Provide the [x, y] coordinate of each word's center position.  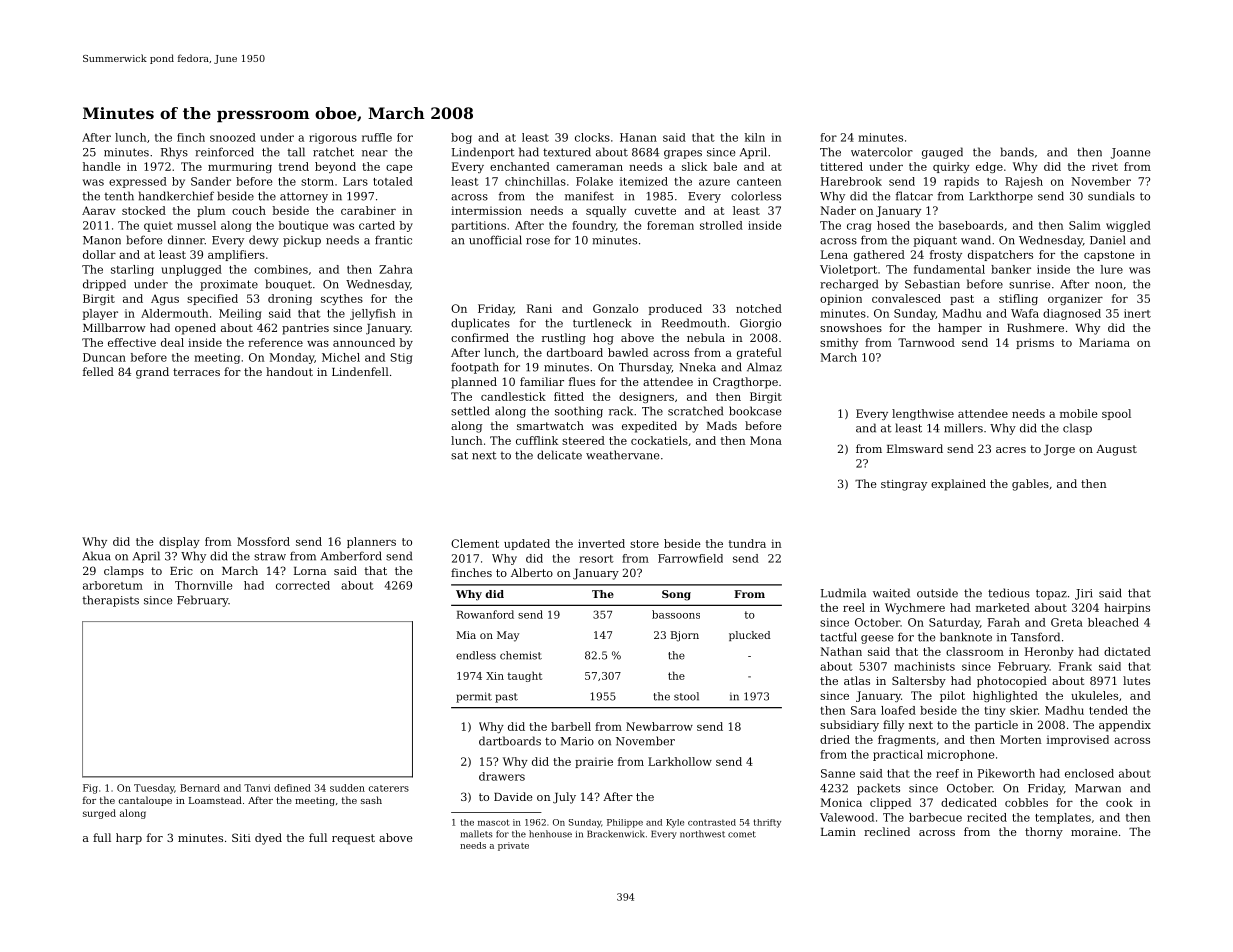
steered [583, 440]
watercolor [882, 152]
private [513, 846]
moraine [1094, 832]
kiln [755, 137]
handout [289, 371]
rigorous [333, 138]
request [353, 839]
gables [1030, 485]
